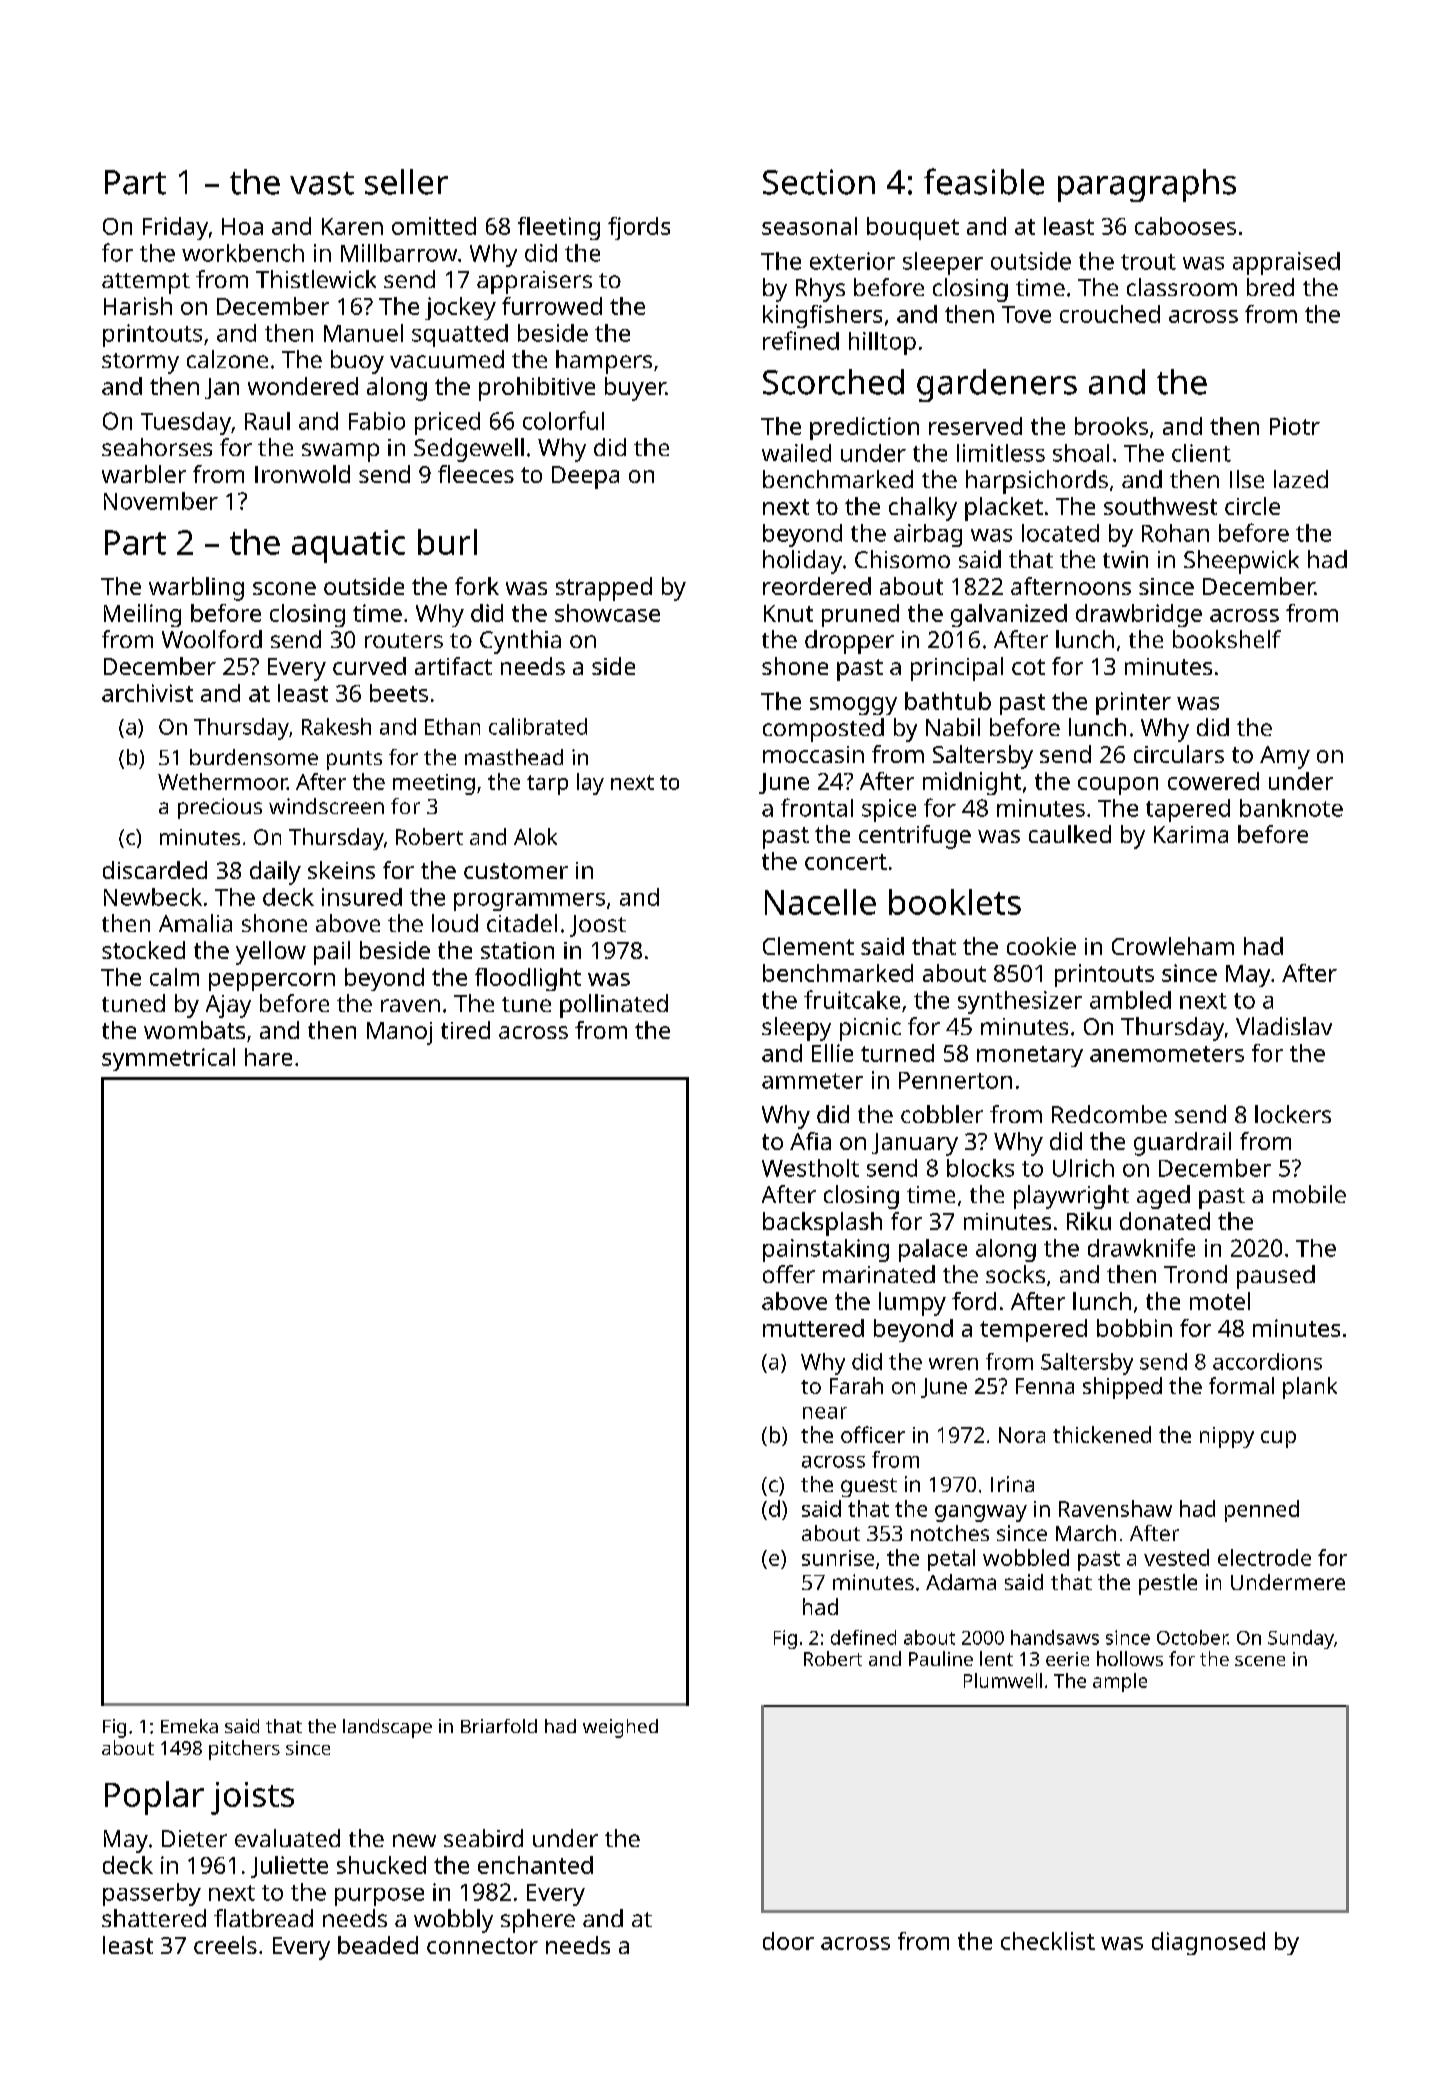 The image size is (1450, 2100). I want to click on Ulrich, so click(1083, 1168).
